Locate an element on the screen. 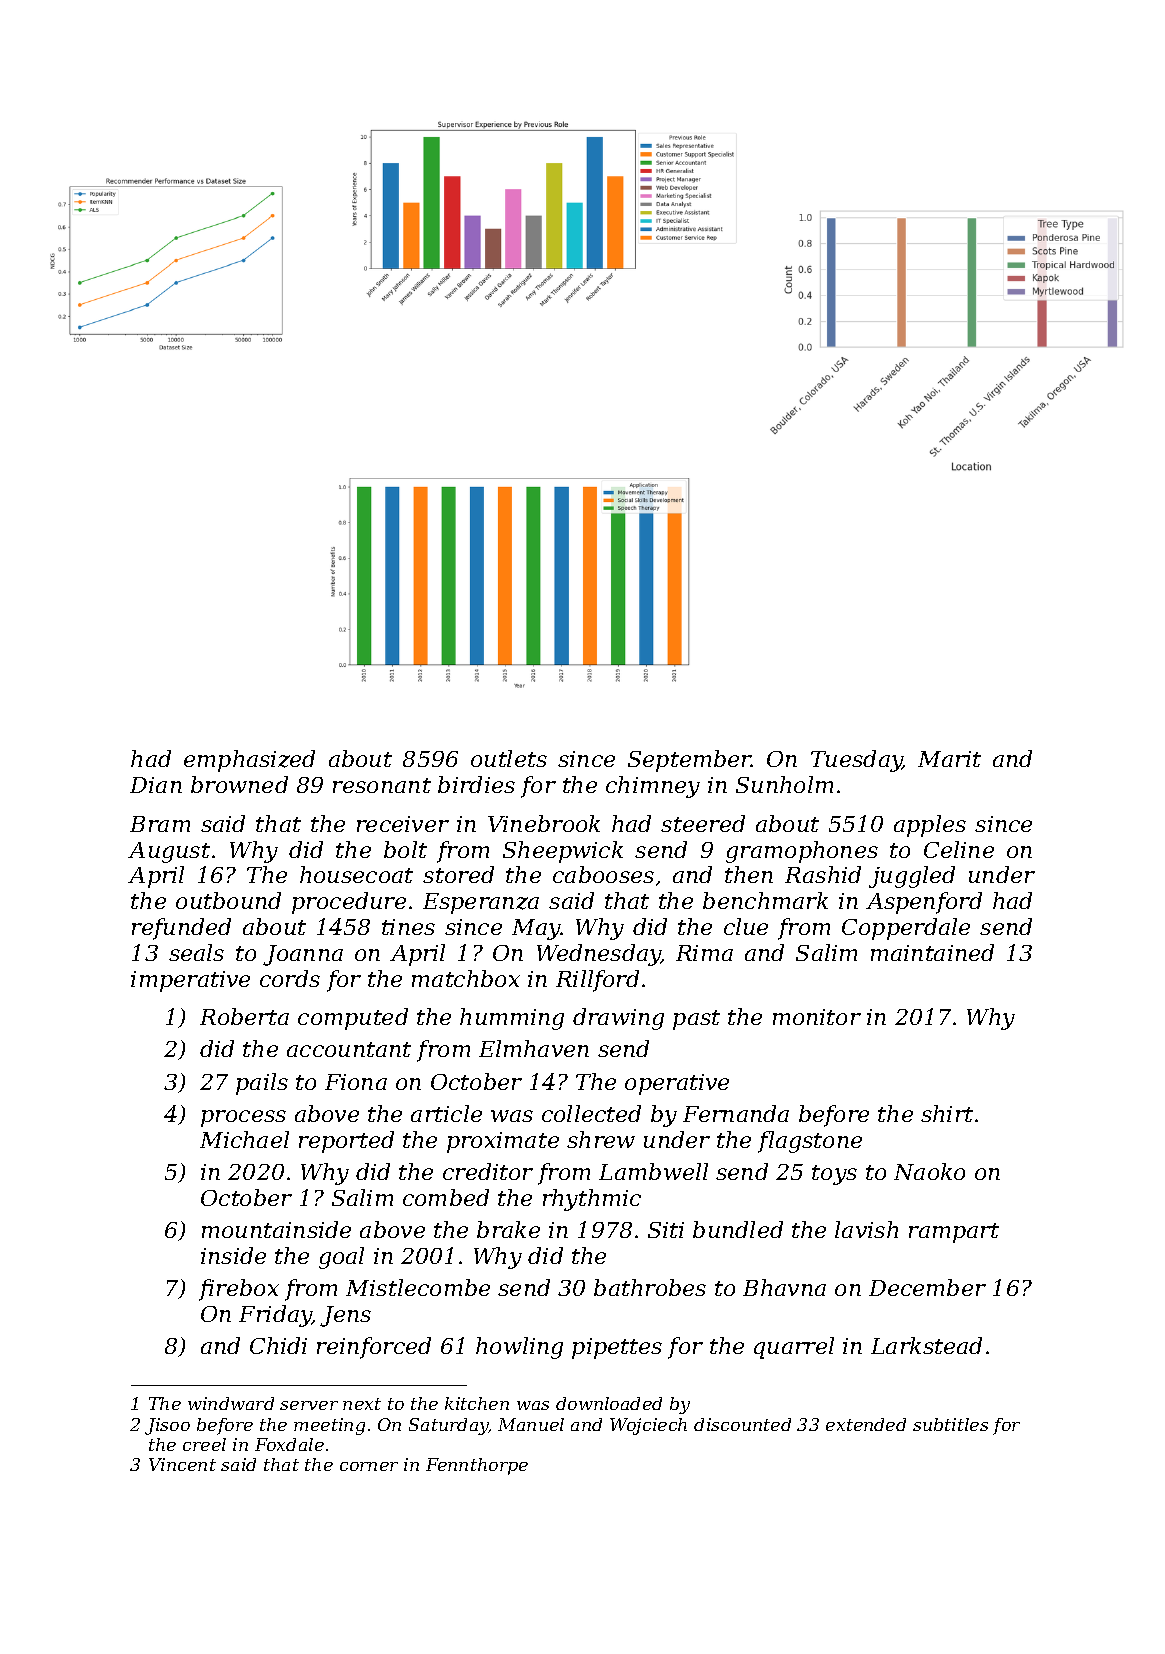 This screenshot has width=1165, height=1654. Marit is located at coordinates (949, 759).
